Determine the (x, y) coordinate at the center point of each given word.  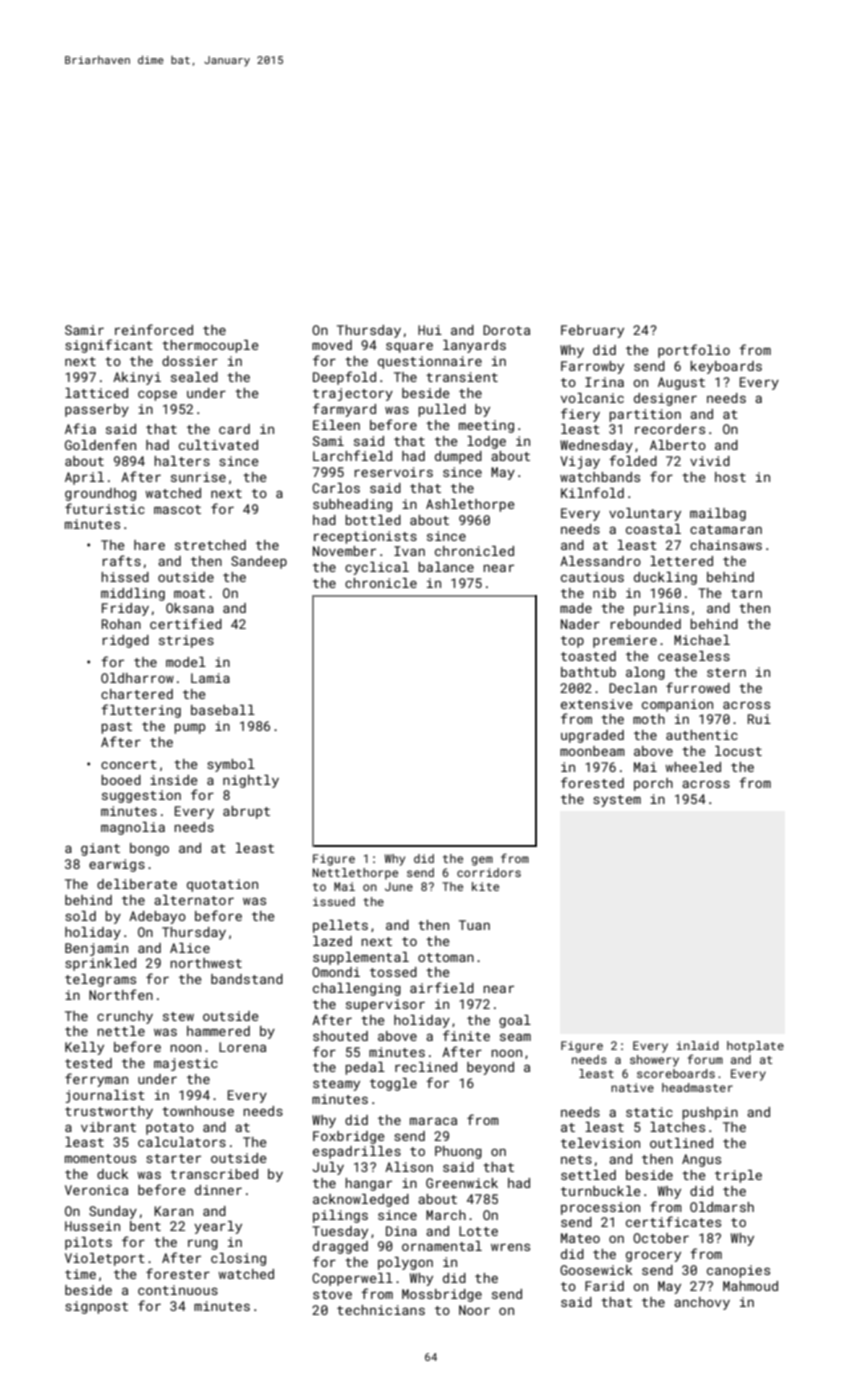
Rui (759, 719)
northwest (206, 963)
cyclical (377, 568)
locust (738, 751)
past (116, 728)
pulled (442, 410)
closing (238, 1259)
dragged (340, 1247)
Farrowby (592, 367)
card (234, 429)
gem (482, 861)
